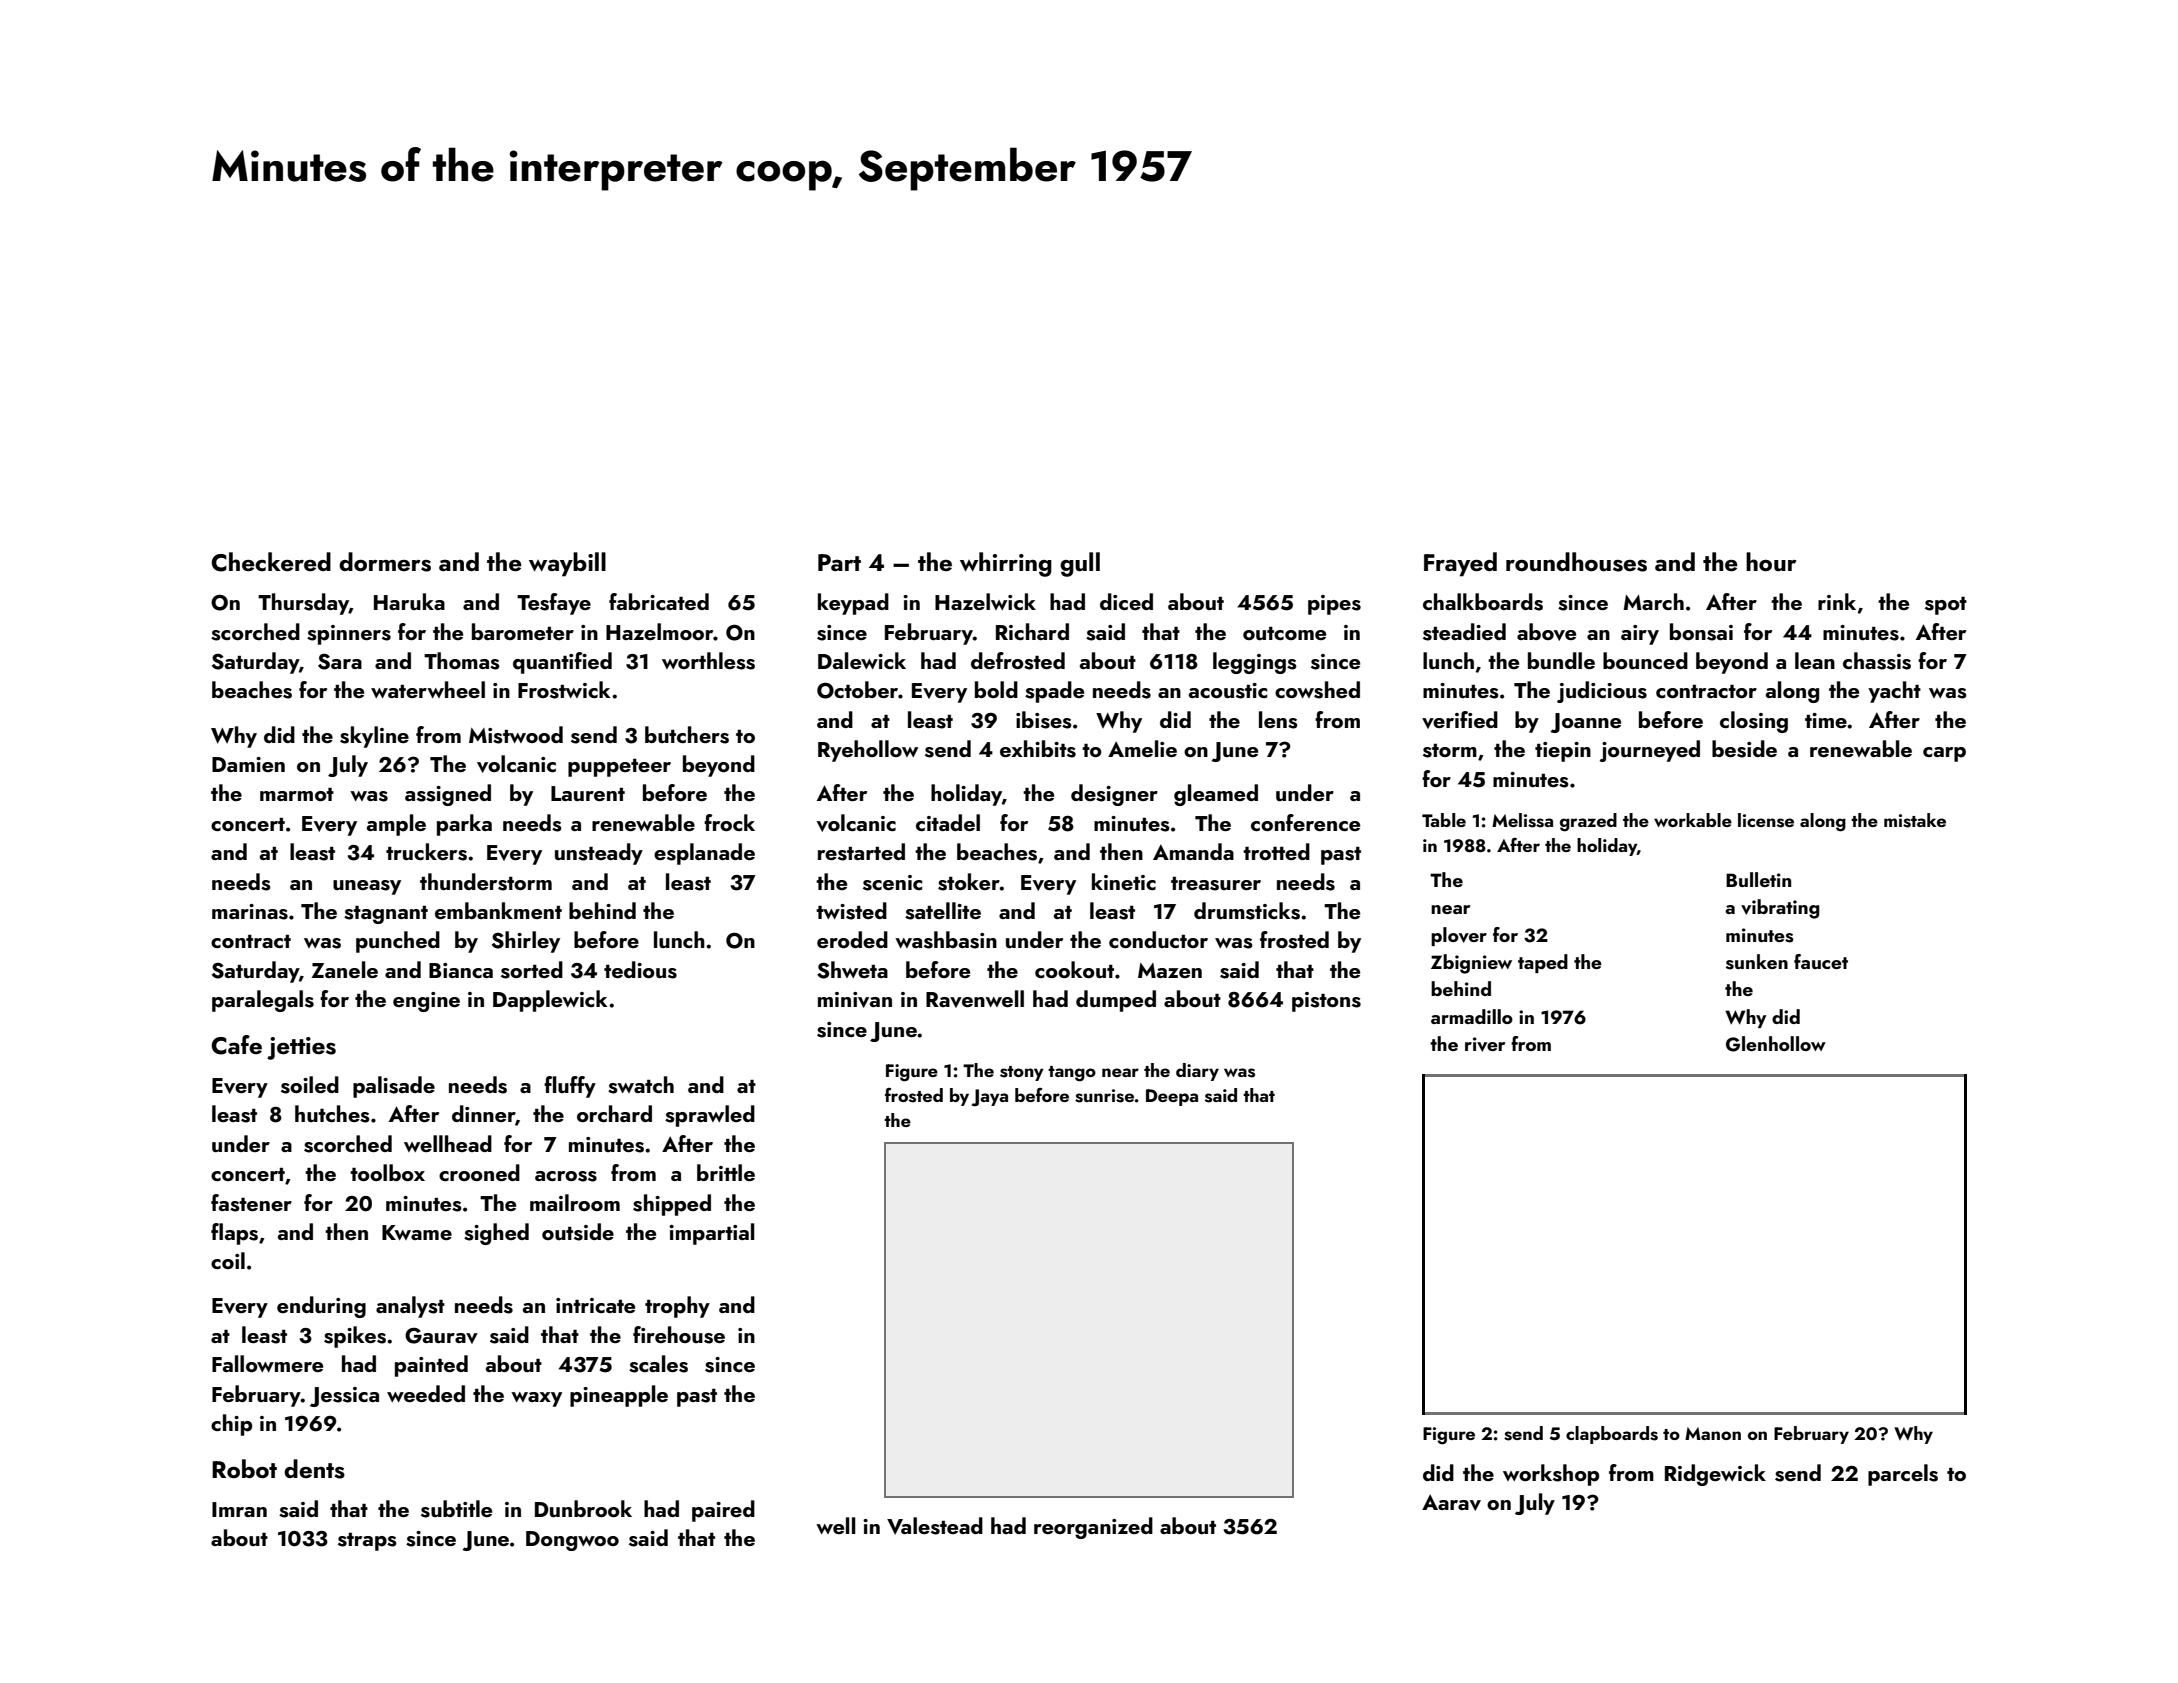  I want to click on reorganized, so click(1093, 1528).
